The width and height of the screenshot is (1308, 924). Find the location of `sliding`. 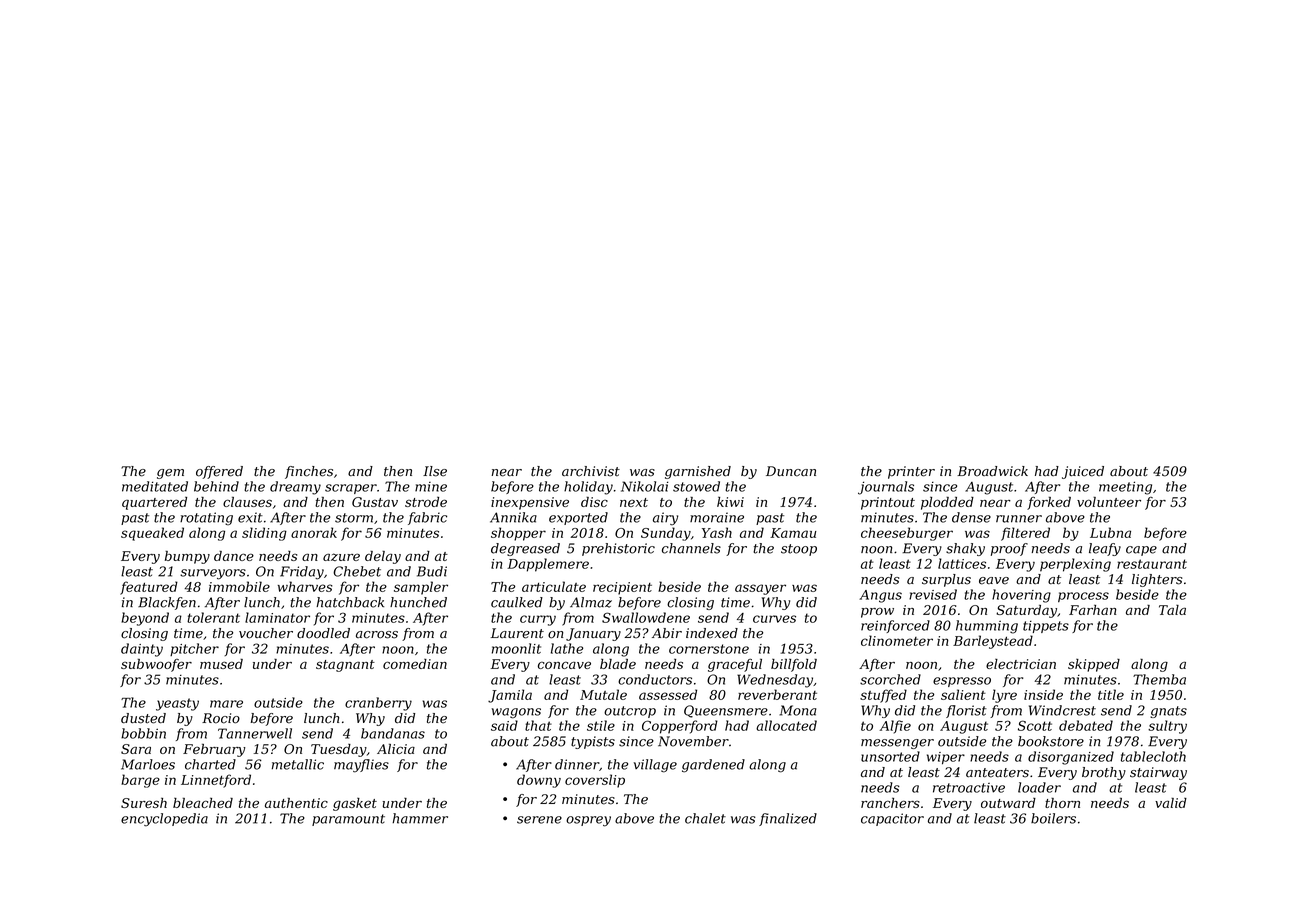

sliding is located at coordinates (264, 534).
